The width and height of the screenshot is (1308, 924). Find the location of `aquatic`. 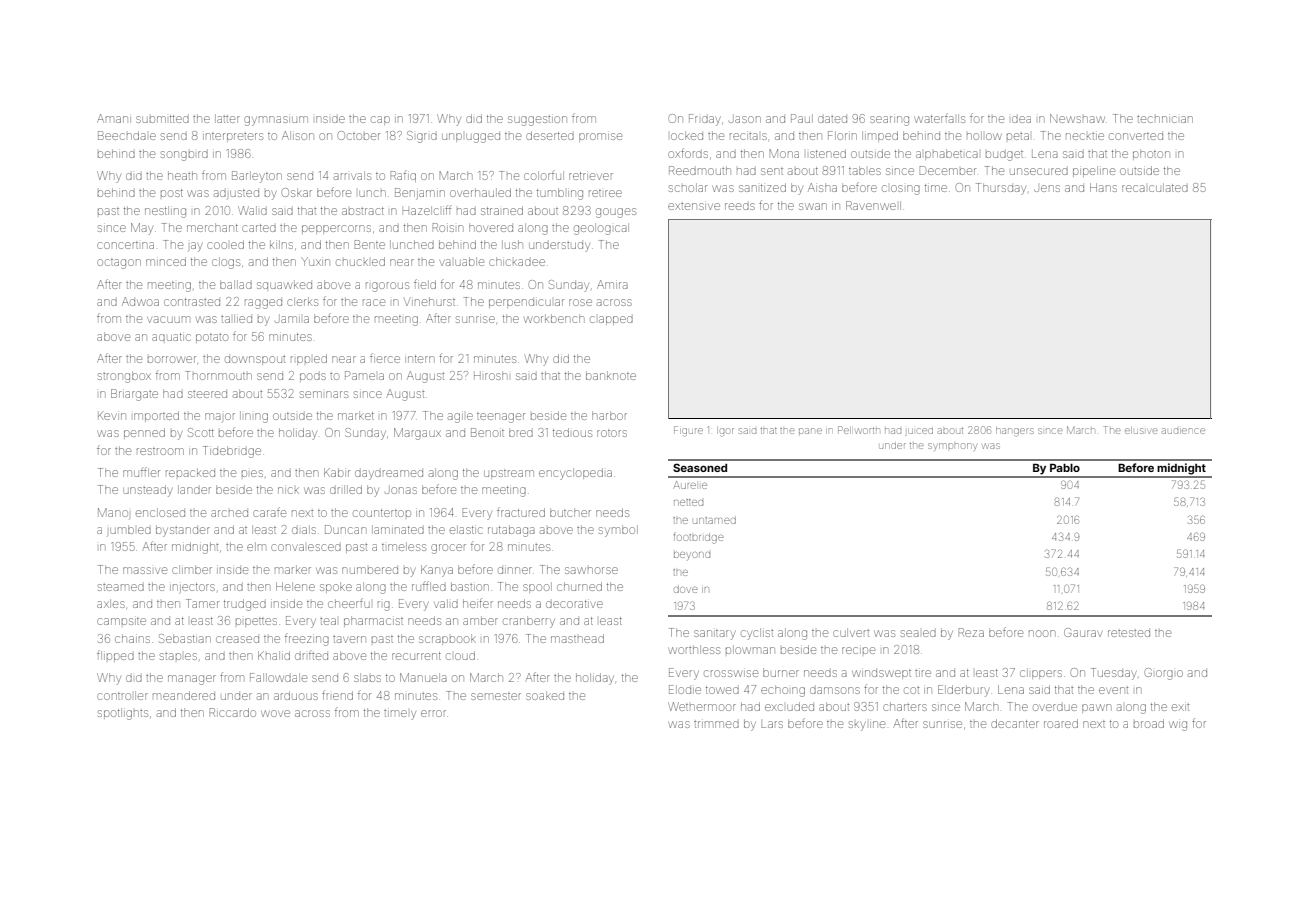

aquatic is located at coordinates (171, 337).
